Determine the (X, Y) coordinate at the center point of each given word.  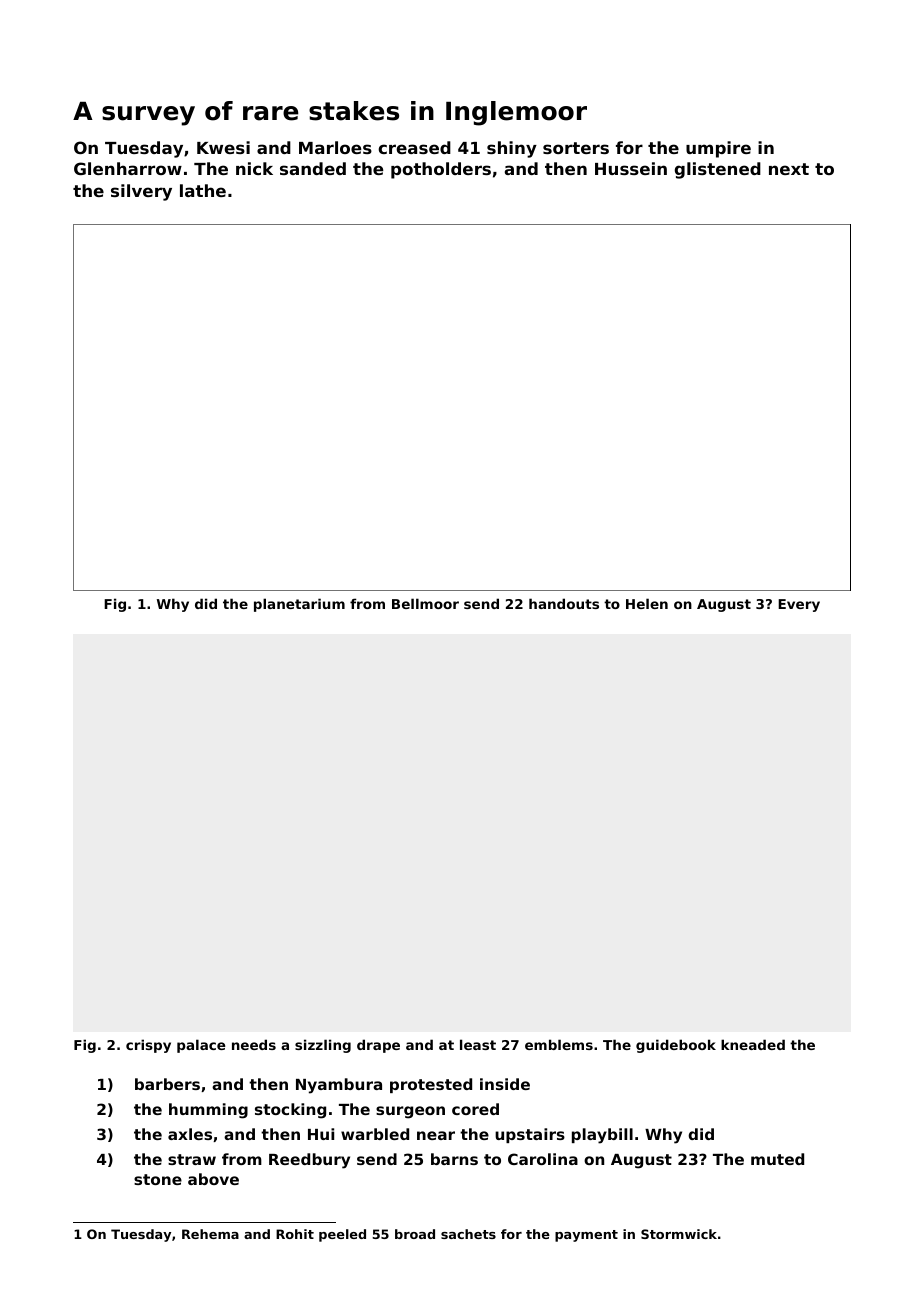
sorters (576, 148)
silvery (141, 192)
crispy (148, 1046)
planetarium (299, 605)
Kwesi (223, 147)
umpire (718, 149)
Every (799, 605)
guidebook (676, 1046)
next (789, 169)
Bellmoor (425, 603)
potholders (441, 170)
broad (415, 1234)
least (478, 1044)
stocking (290, 1111)
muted (777, 1159)
